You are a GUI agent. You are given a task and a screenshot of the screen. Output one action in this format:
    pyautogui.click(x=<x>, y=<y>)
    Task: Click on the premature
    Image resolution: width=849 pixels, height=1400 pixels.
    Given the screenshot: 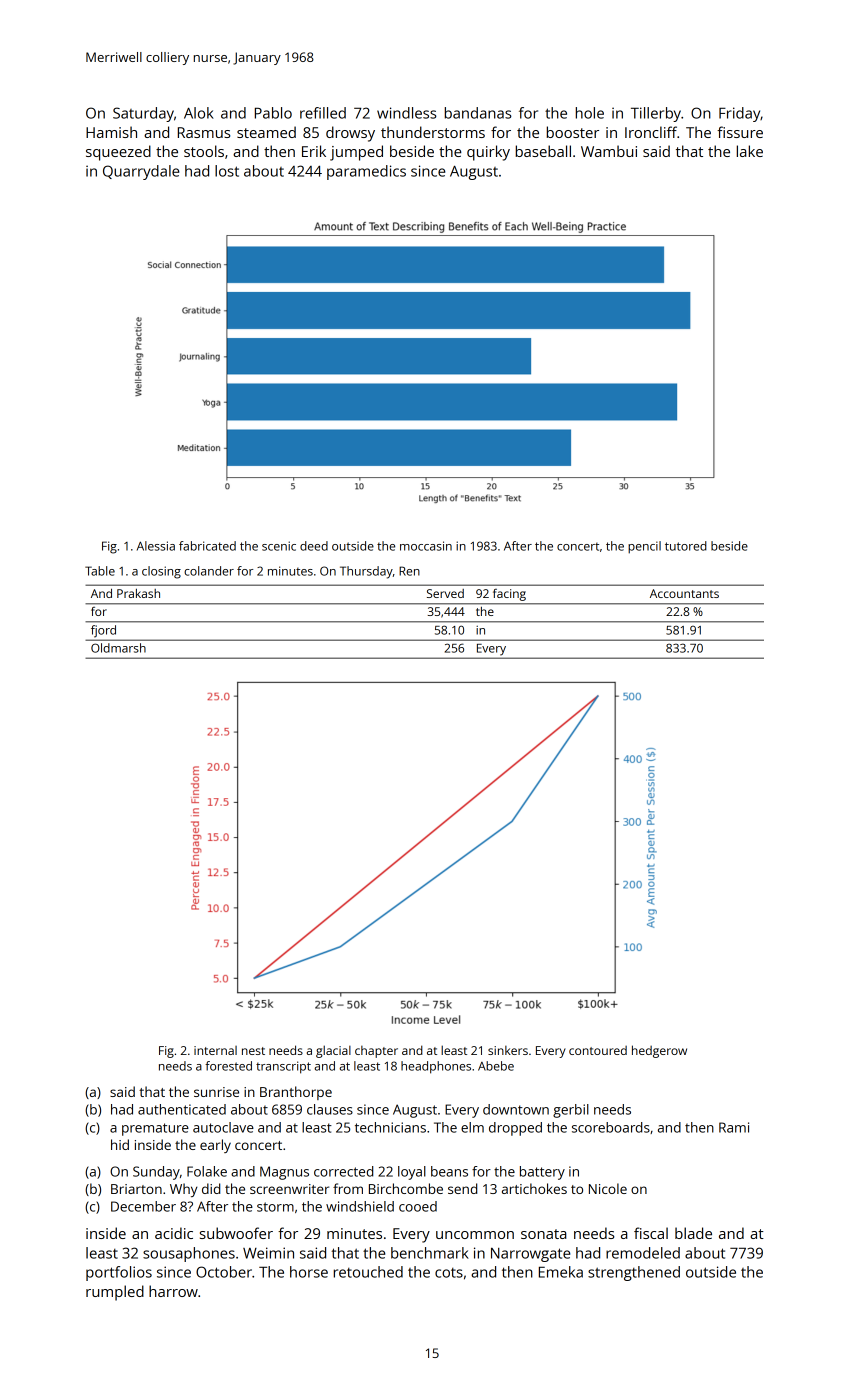 What is the action you would take?
    pyautogui.click(x=155, y=1129)
